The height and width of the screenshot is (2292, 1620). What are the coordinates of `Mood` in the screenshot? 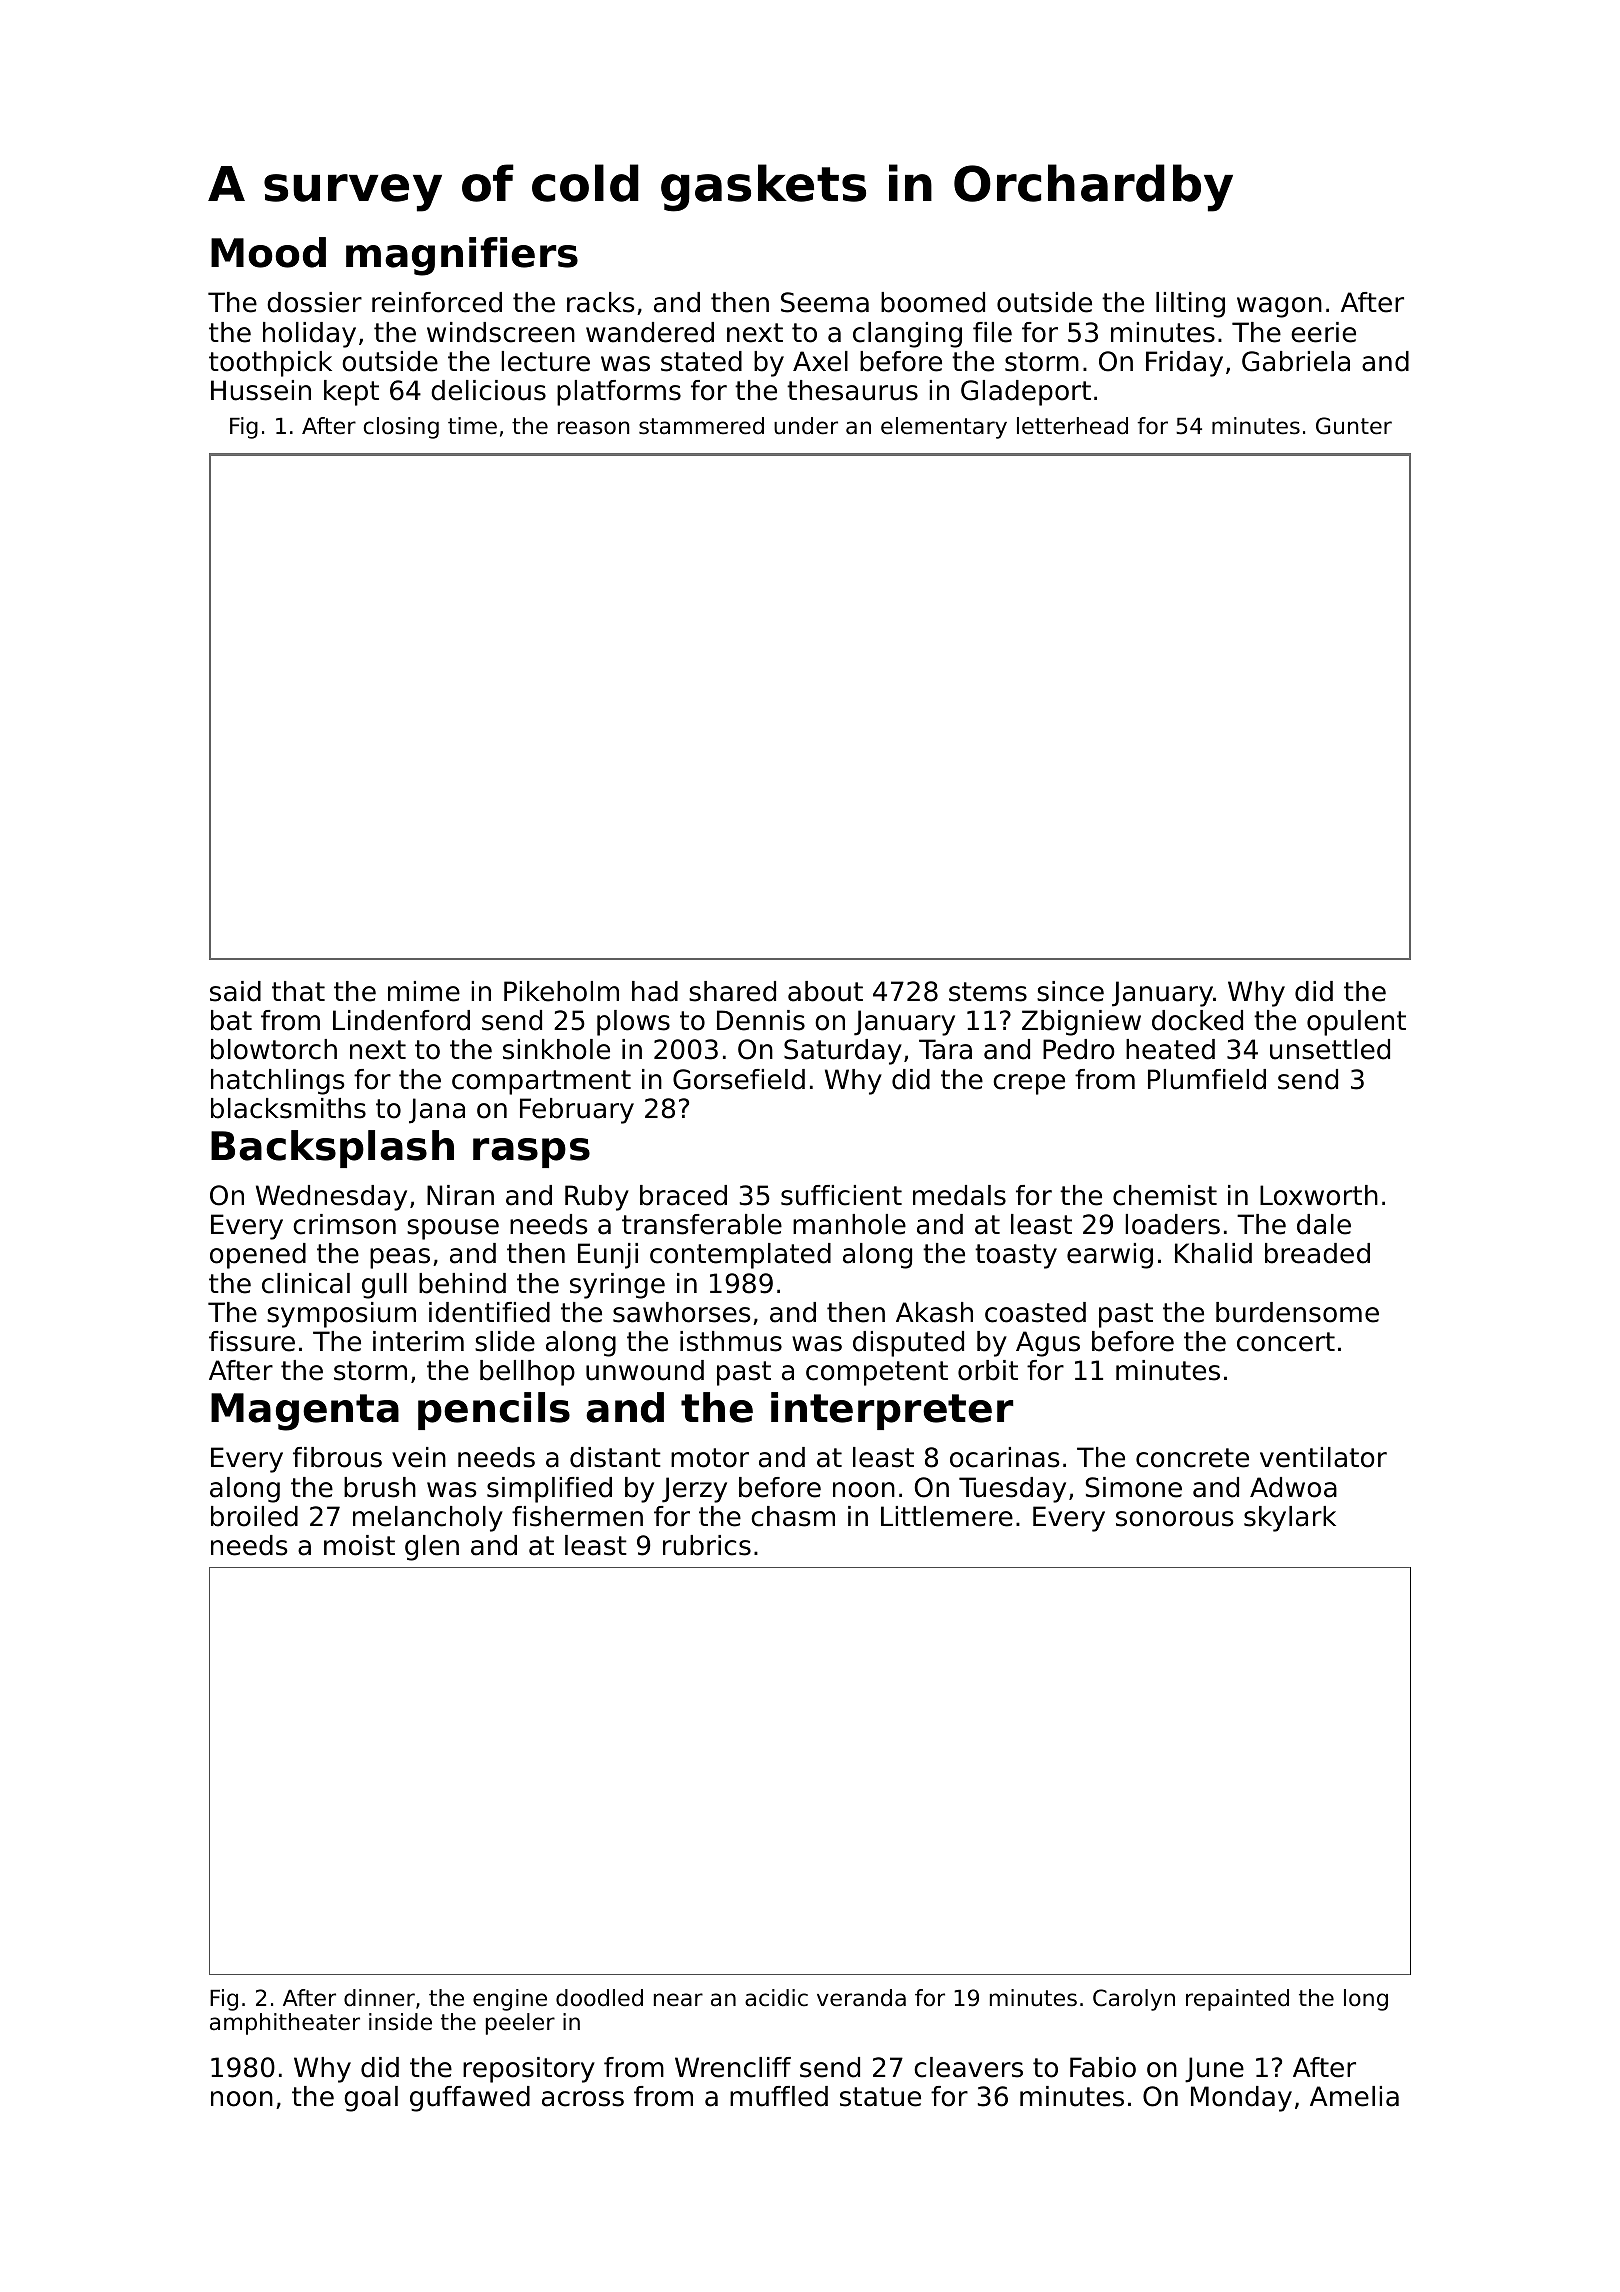 It's located at (268, 252).
